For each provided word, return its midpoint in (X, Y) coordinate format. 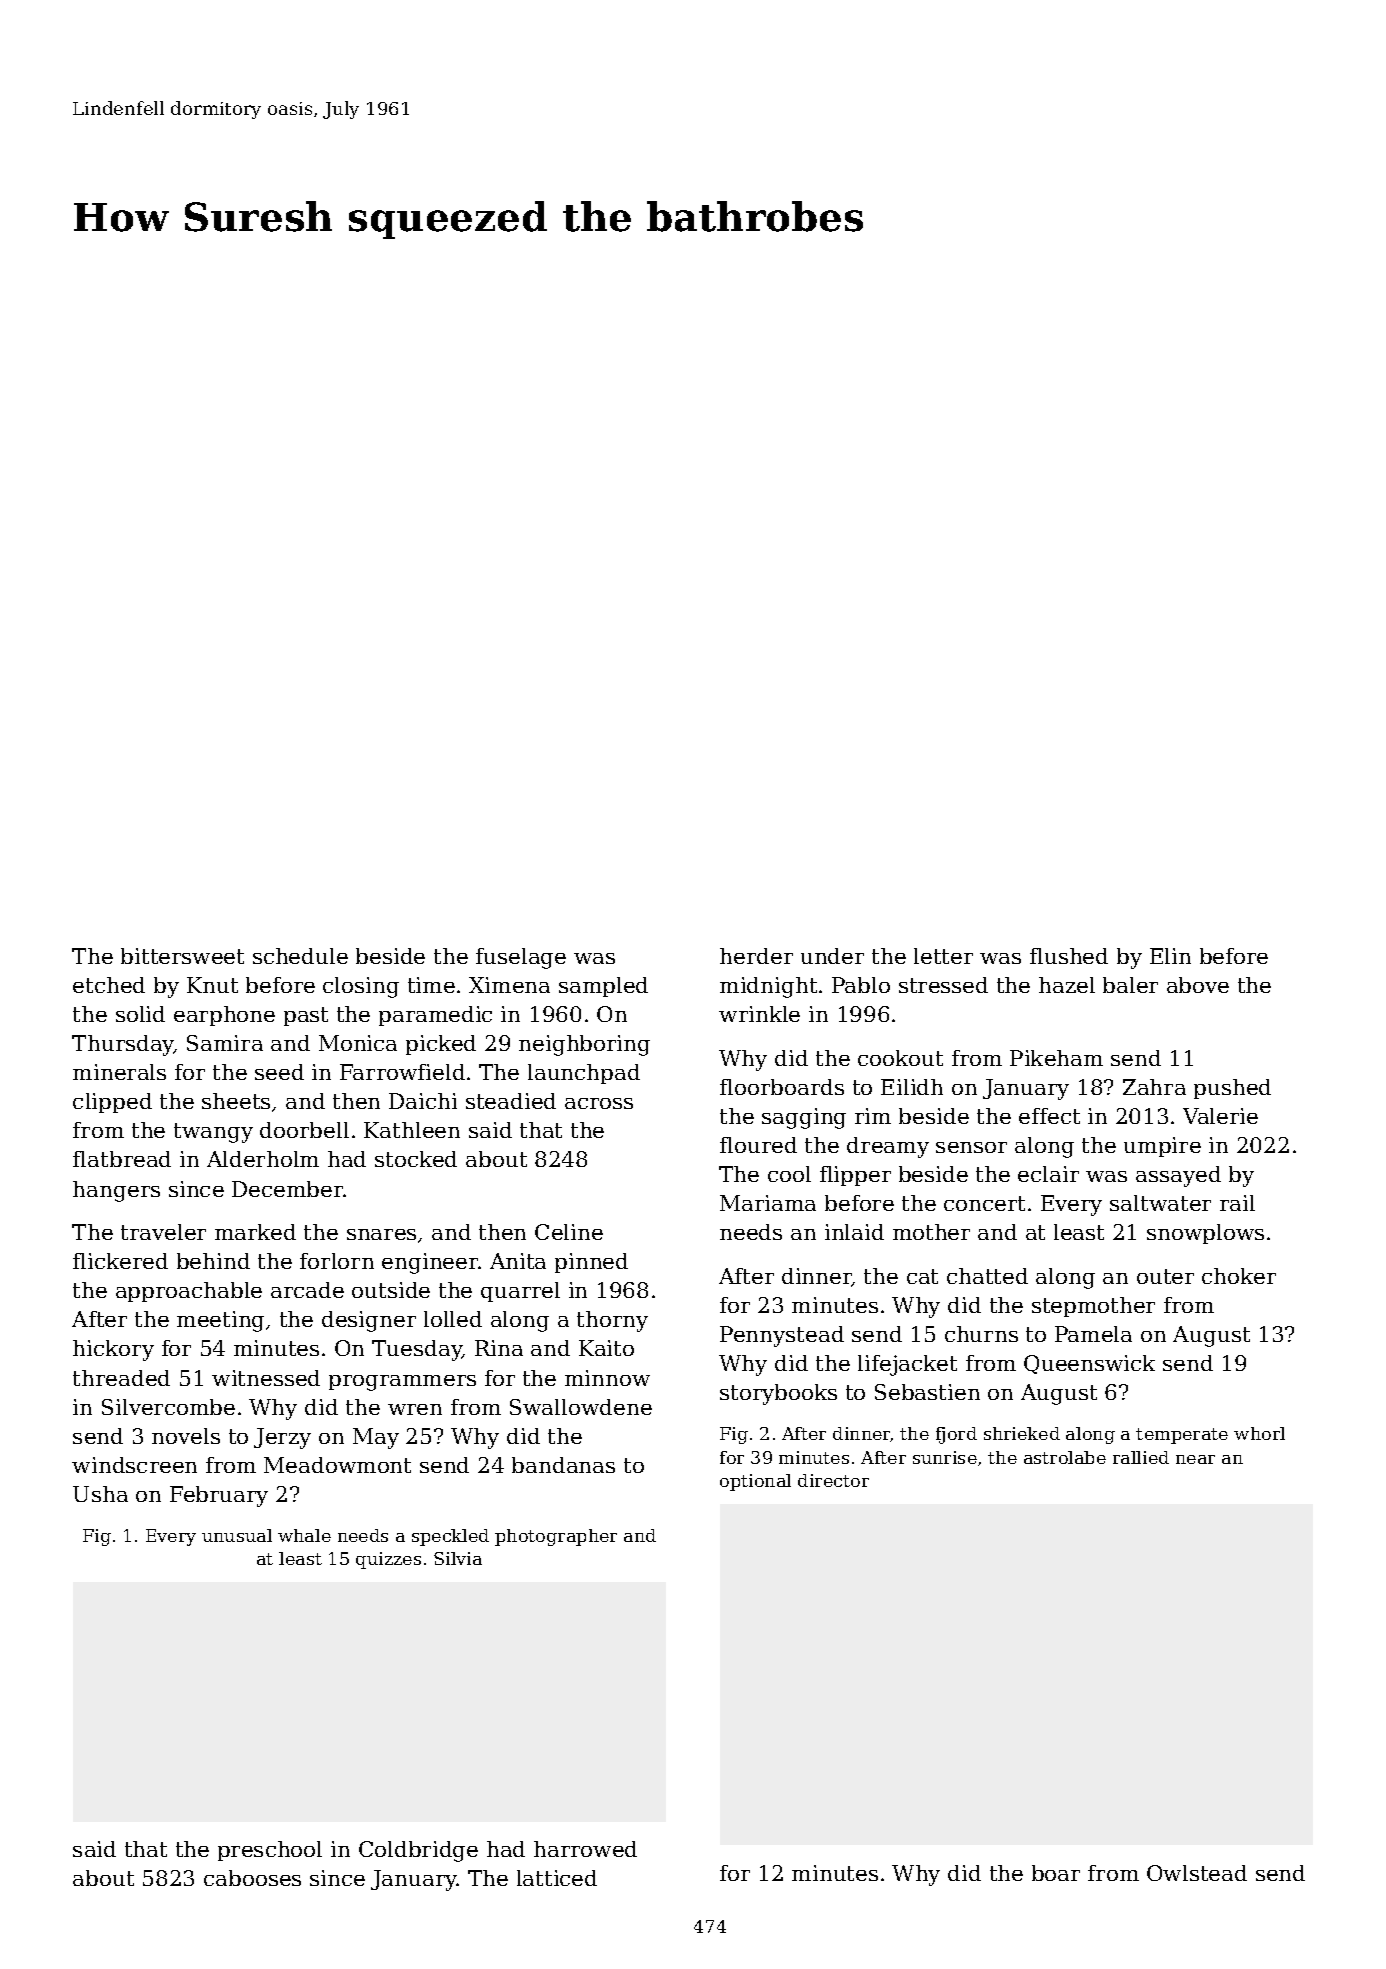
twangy (213, 1133)
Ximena (509, 985)
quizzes (388, 1560)
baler (1130, 985)
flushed (1069, 956)
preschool (270, 1851)
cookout (900, 1058)
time (431, 985)
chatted (987, 1276)
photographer (556, 1537)
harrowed (585, 1849)
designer (369, 1321)
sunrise (945, 1457)
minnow (607, 1378)
